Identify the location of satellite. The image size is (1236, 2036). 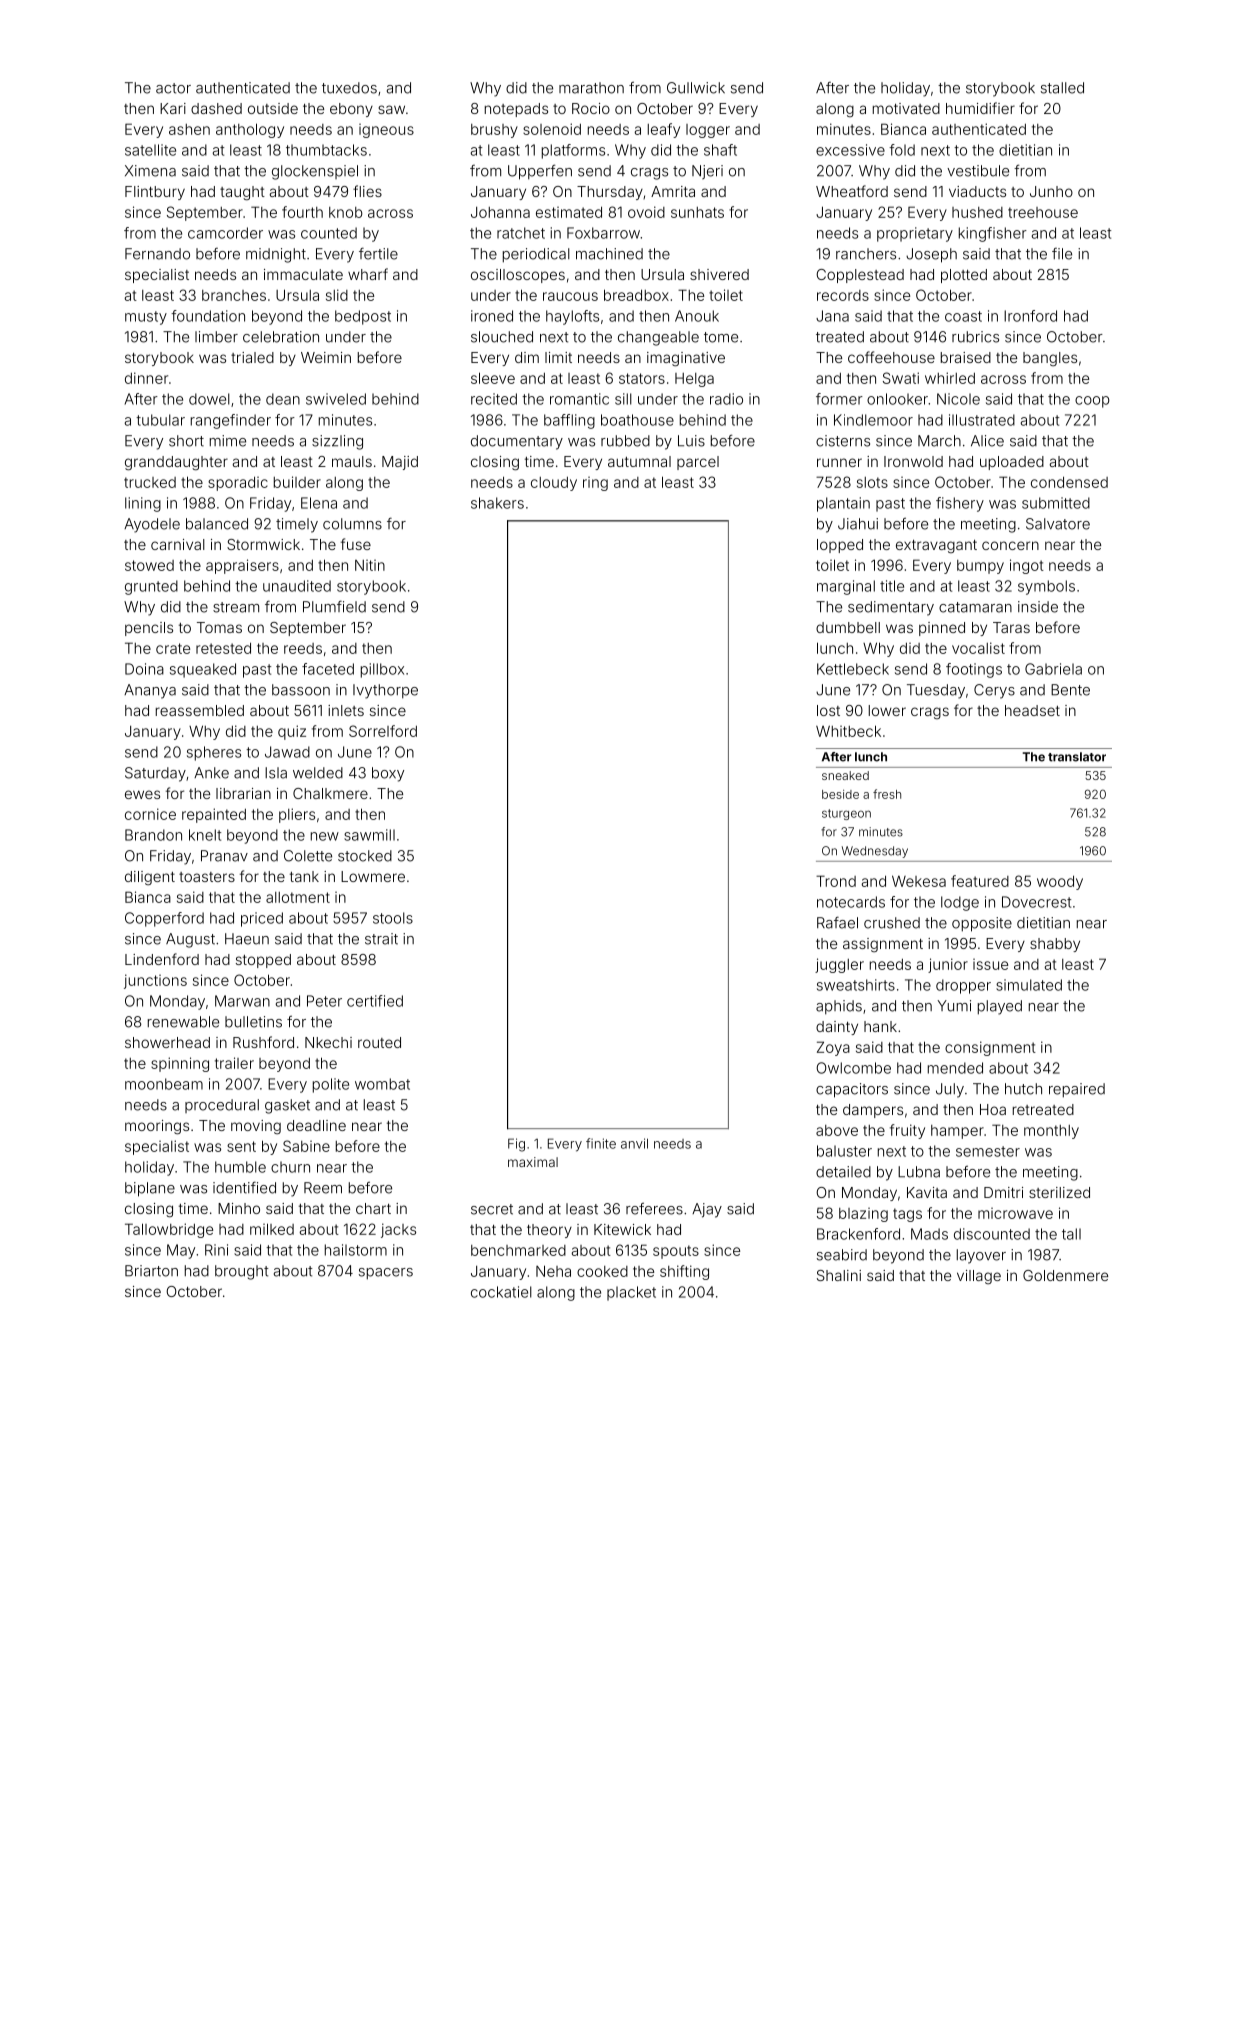
(150, 150).
